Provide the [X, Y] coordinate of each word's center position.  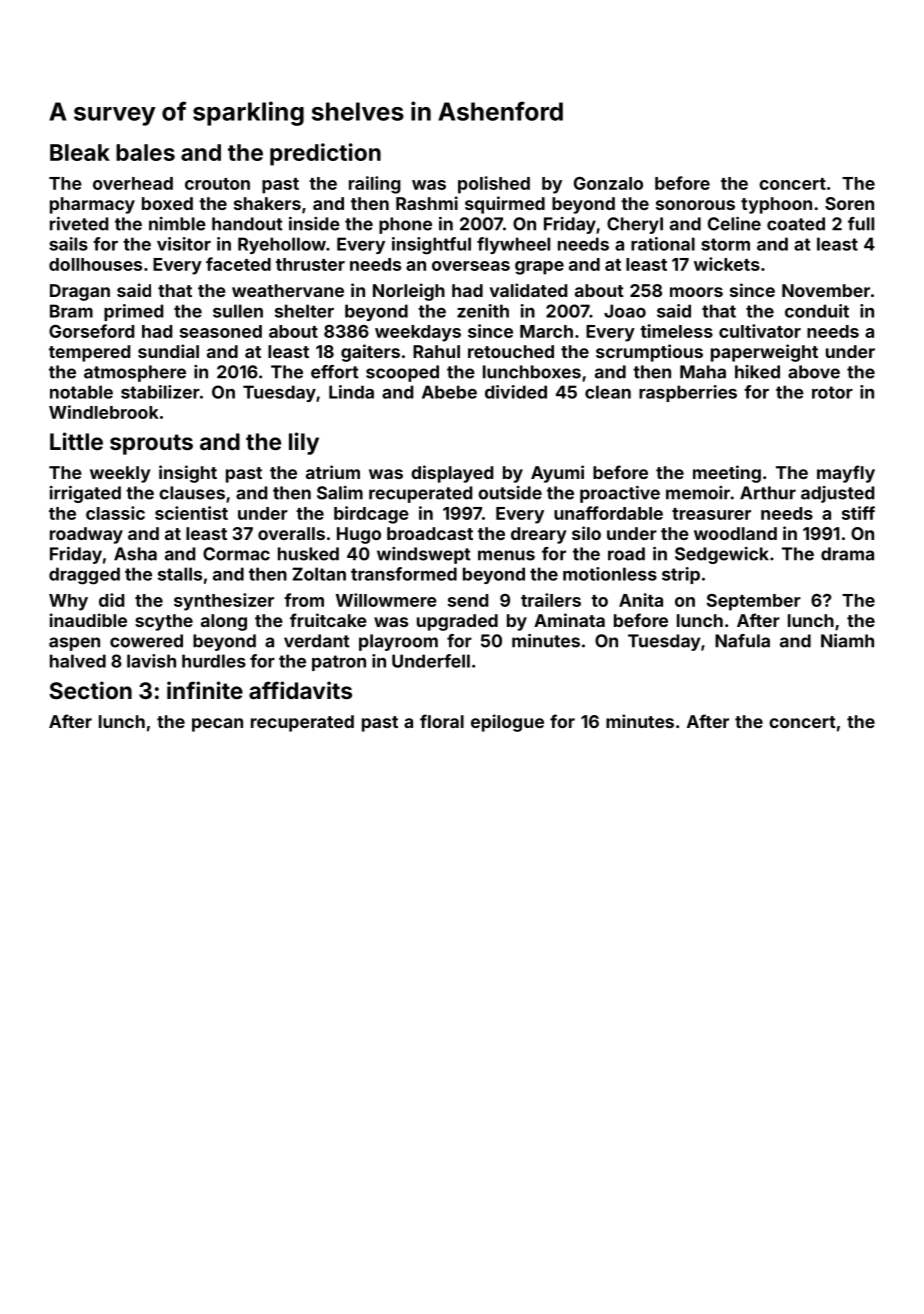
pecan [217, 725]
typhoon [776, 205]
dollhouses [95, 264]
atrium [333, 472]
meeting [727, 474]
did [111, 600]
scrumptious [649, 353]
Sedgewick [722, 555]
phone [405, 225]
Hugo [359, 535]
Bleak [80, 152]
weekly [120, 474]
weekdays [418, 333]
